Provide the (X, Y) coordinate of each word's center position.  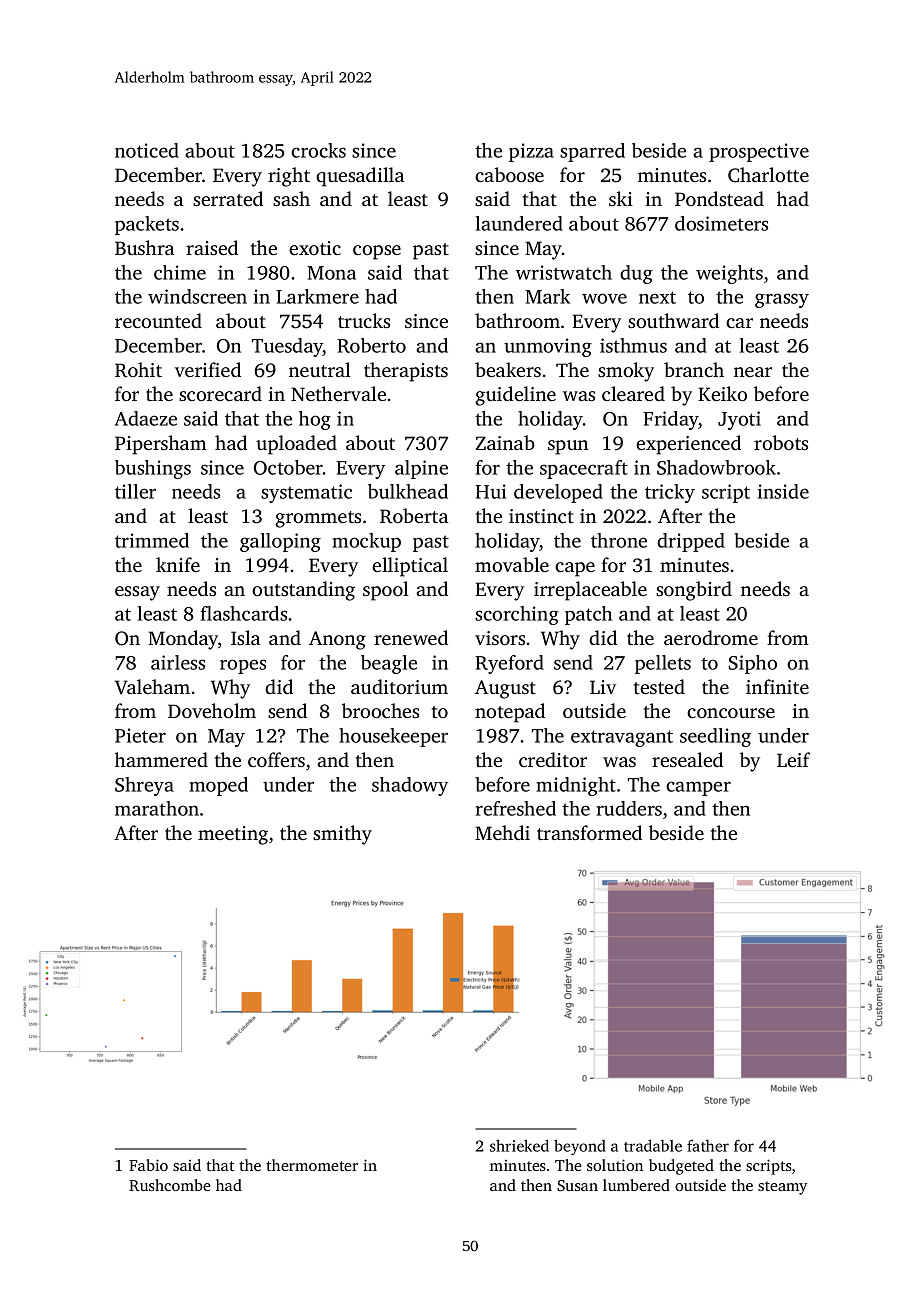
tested (659, 686)
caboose (509, 174)
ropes (243, 666)
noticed (147, 150)
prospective (759, 152)
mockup (366, 542)
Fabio (148, 1165)
